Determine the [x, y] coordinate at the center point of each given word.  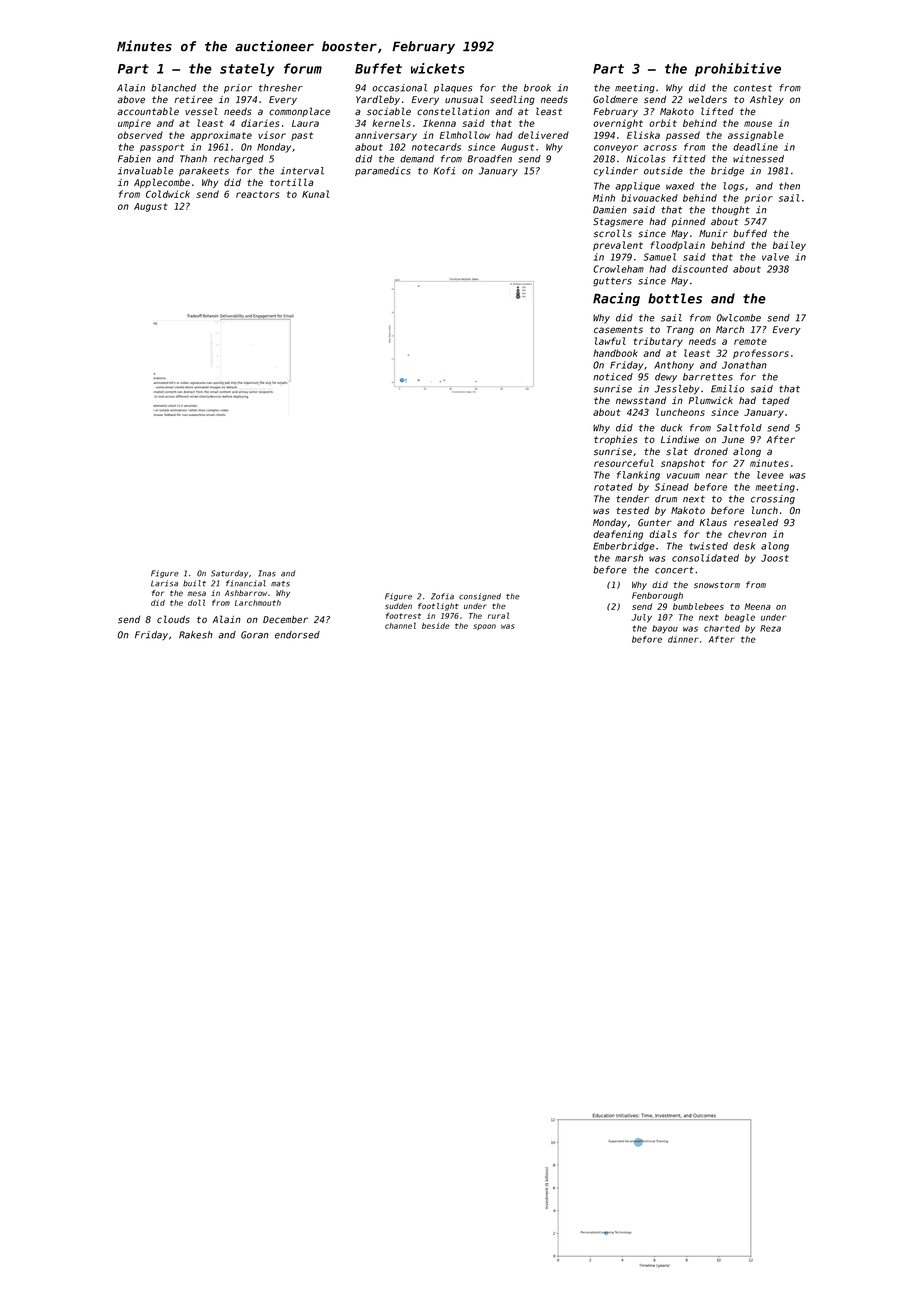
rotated [613, 487]
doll [196, 602]
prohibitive [738, 70]
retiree [193, 100]
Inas [267, 573]
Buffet [378, 68]
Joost [775, 558]
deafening [618, 535]
